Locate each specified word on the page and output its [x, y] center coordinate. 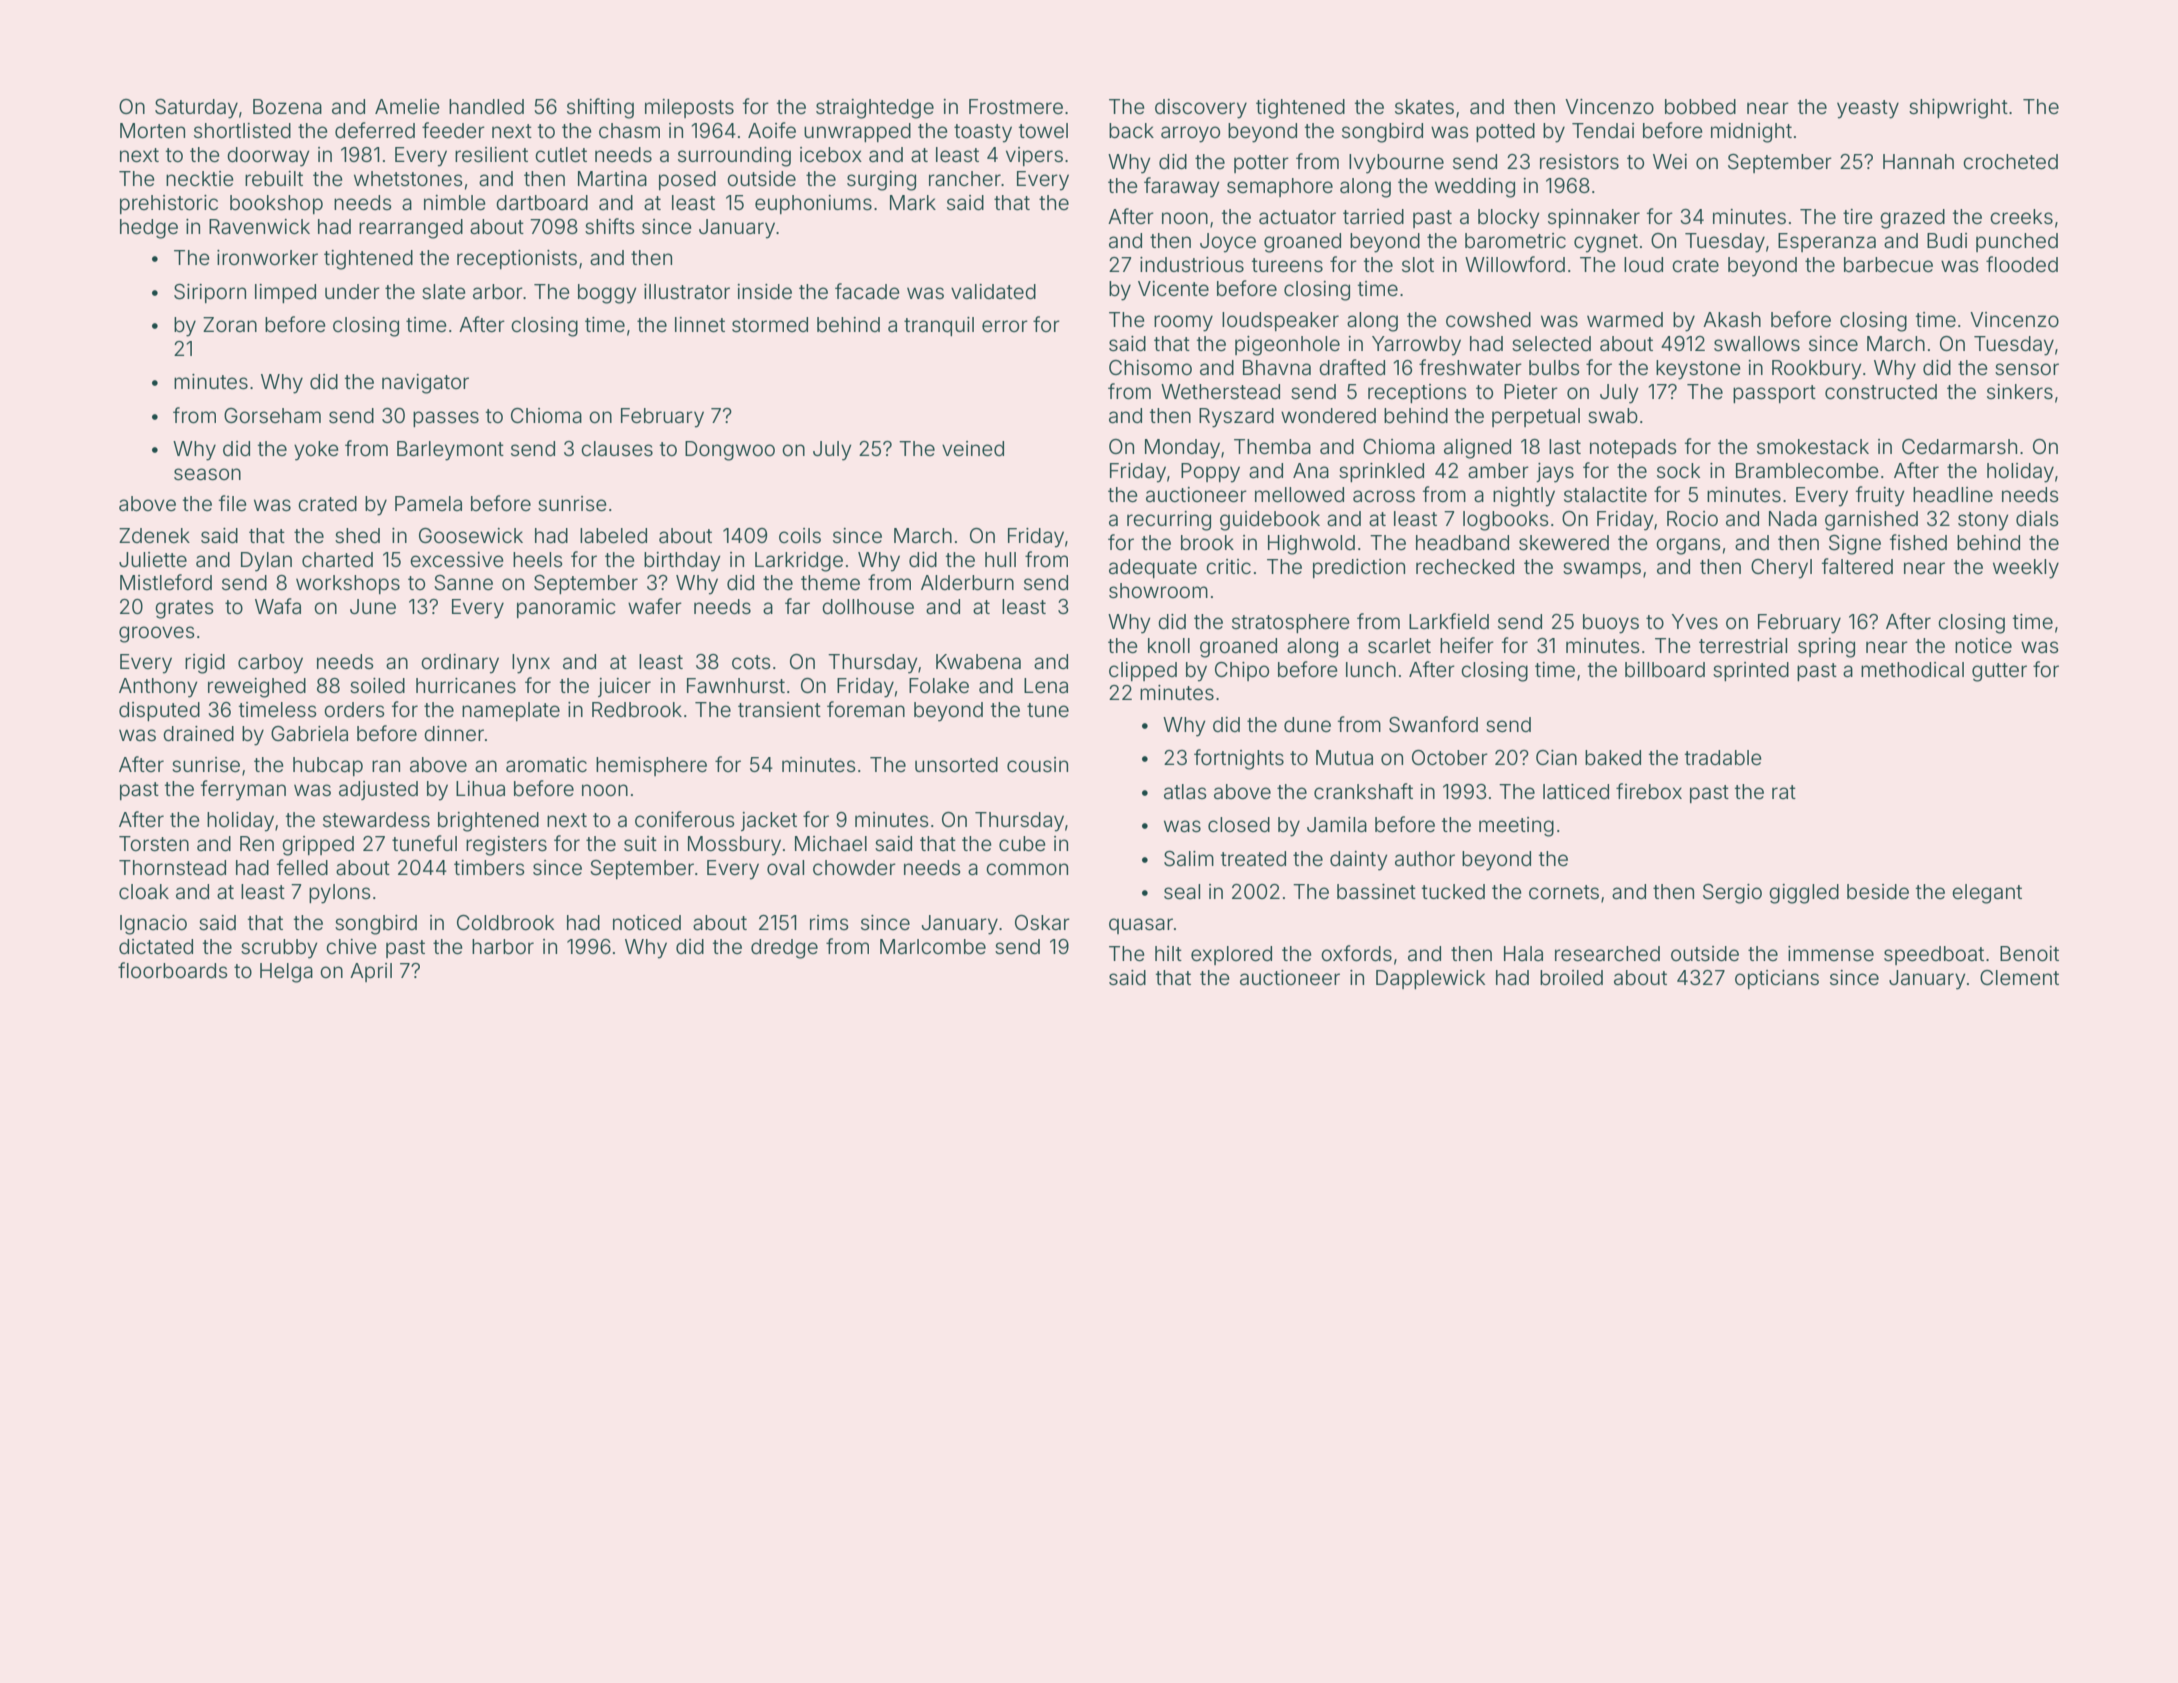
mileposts [689, 108]
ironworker [267, 257]
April [371, 972]
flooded [2022, 264]
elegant [1987, 894]
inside [764, 291]
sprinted [1751, 671]
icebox [831, 154]
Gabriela [309, 734]
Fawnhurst [736, 686]
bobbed [1700, 106]
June [373, 606]
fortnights [1239, 759]
